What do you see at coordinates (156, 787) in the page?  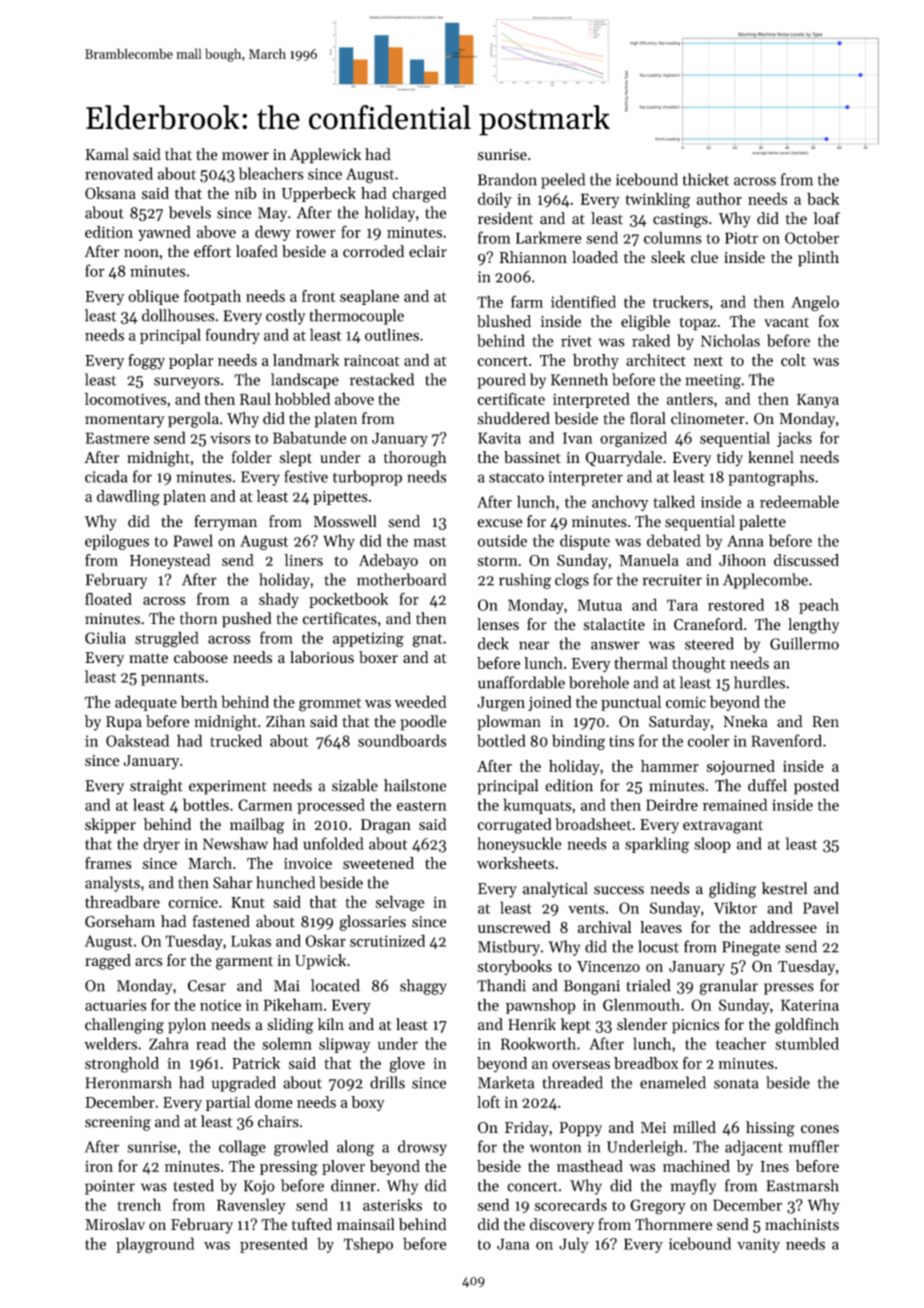 I see `straight` at bounding box center [156, 787].
